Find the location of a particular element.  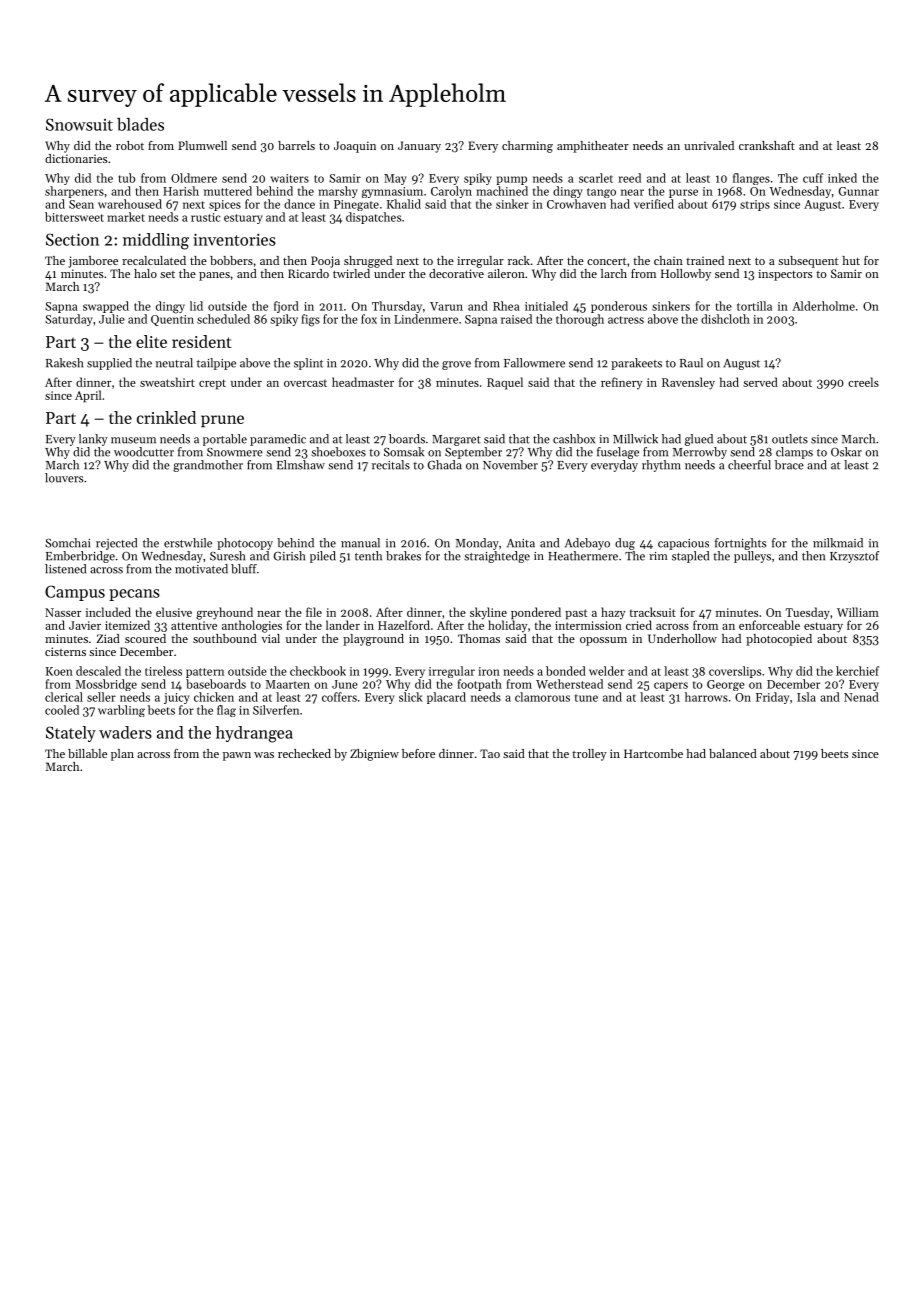

reed is located at coordinates (630, 178).
